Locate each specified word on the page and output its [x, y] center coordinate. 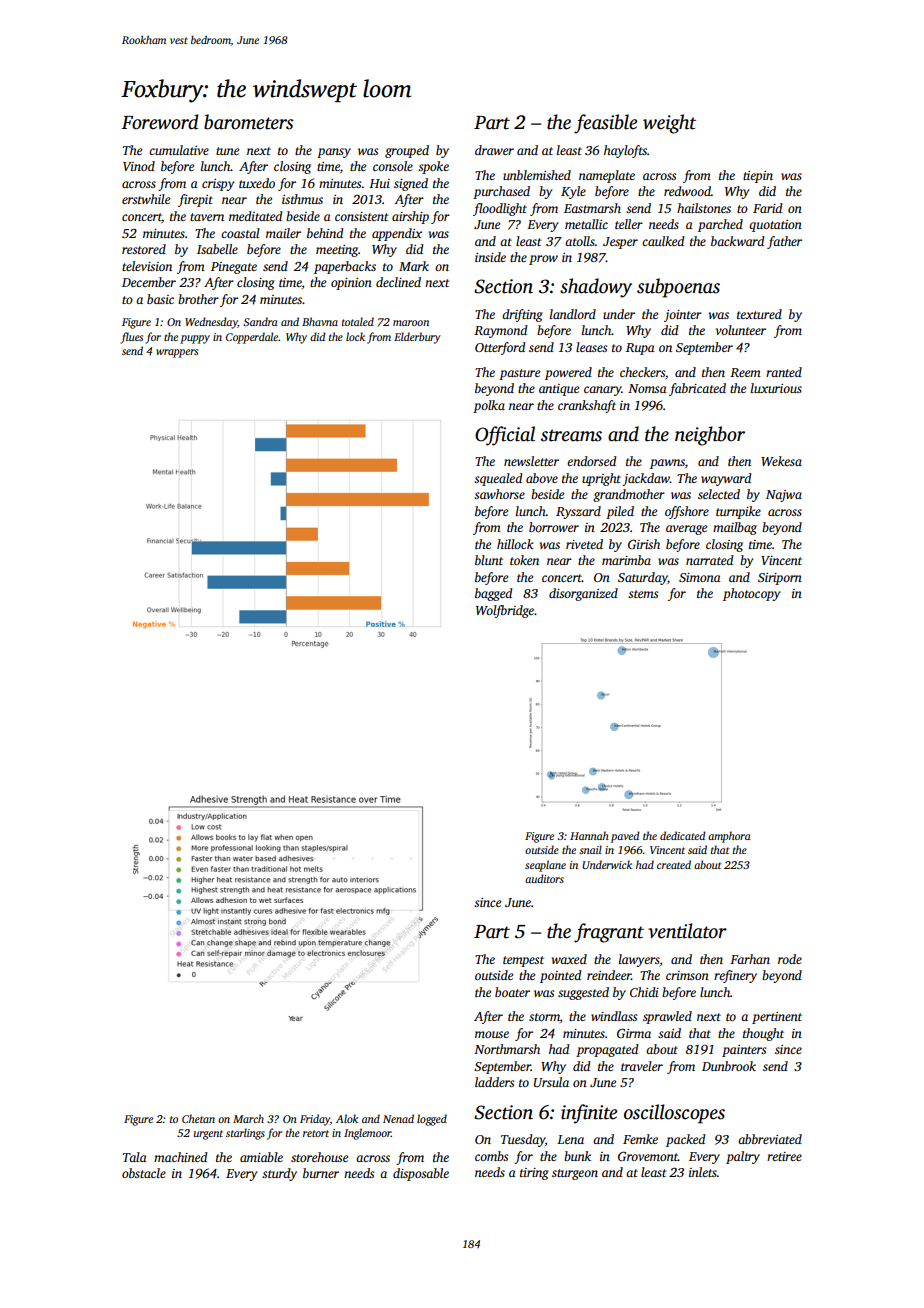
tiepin [758, 177]
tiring [534, 1174]
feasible [605, 124]
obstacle [144, 1173]
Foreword [159, 122]
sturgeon [575, 1174]
